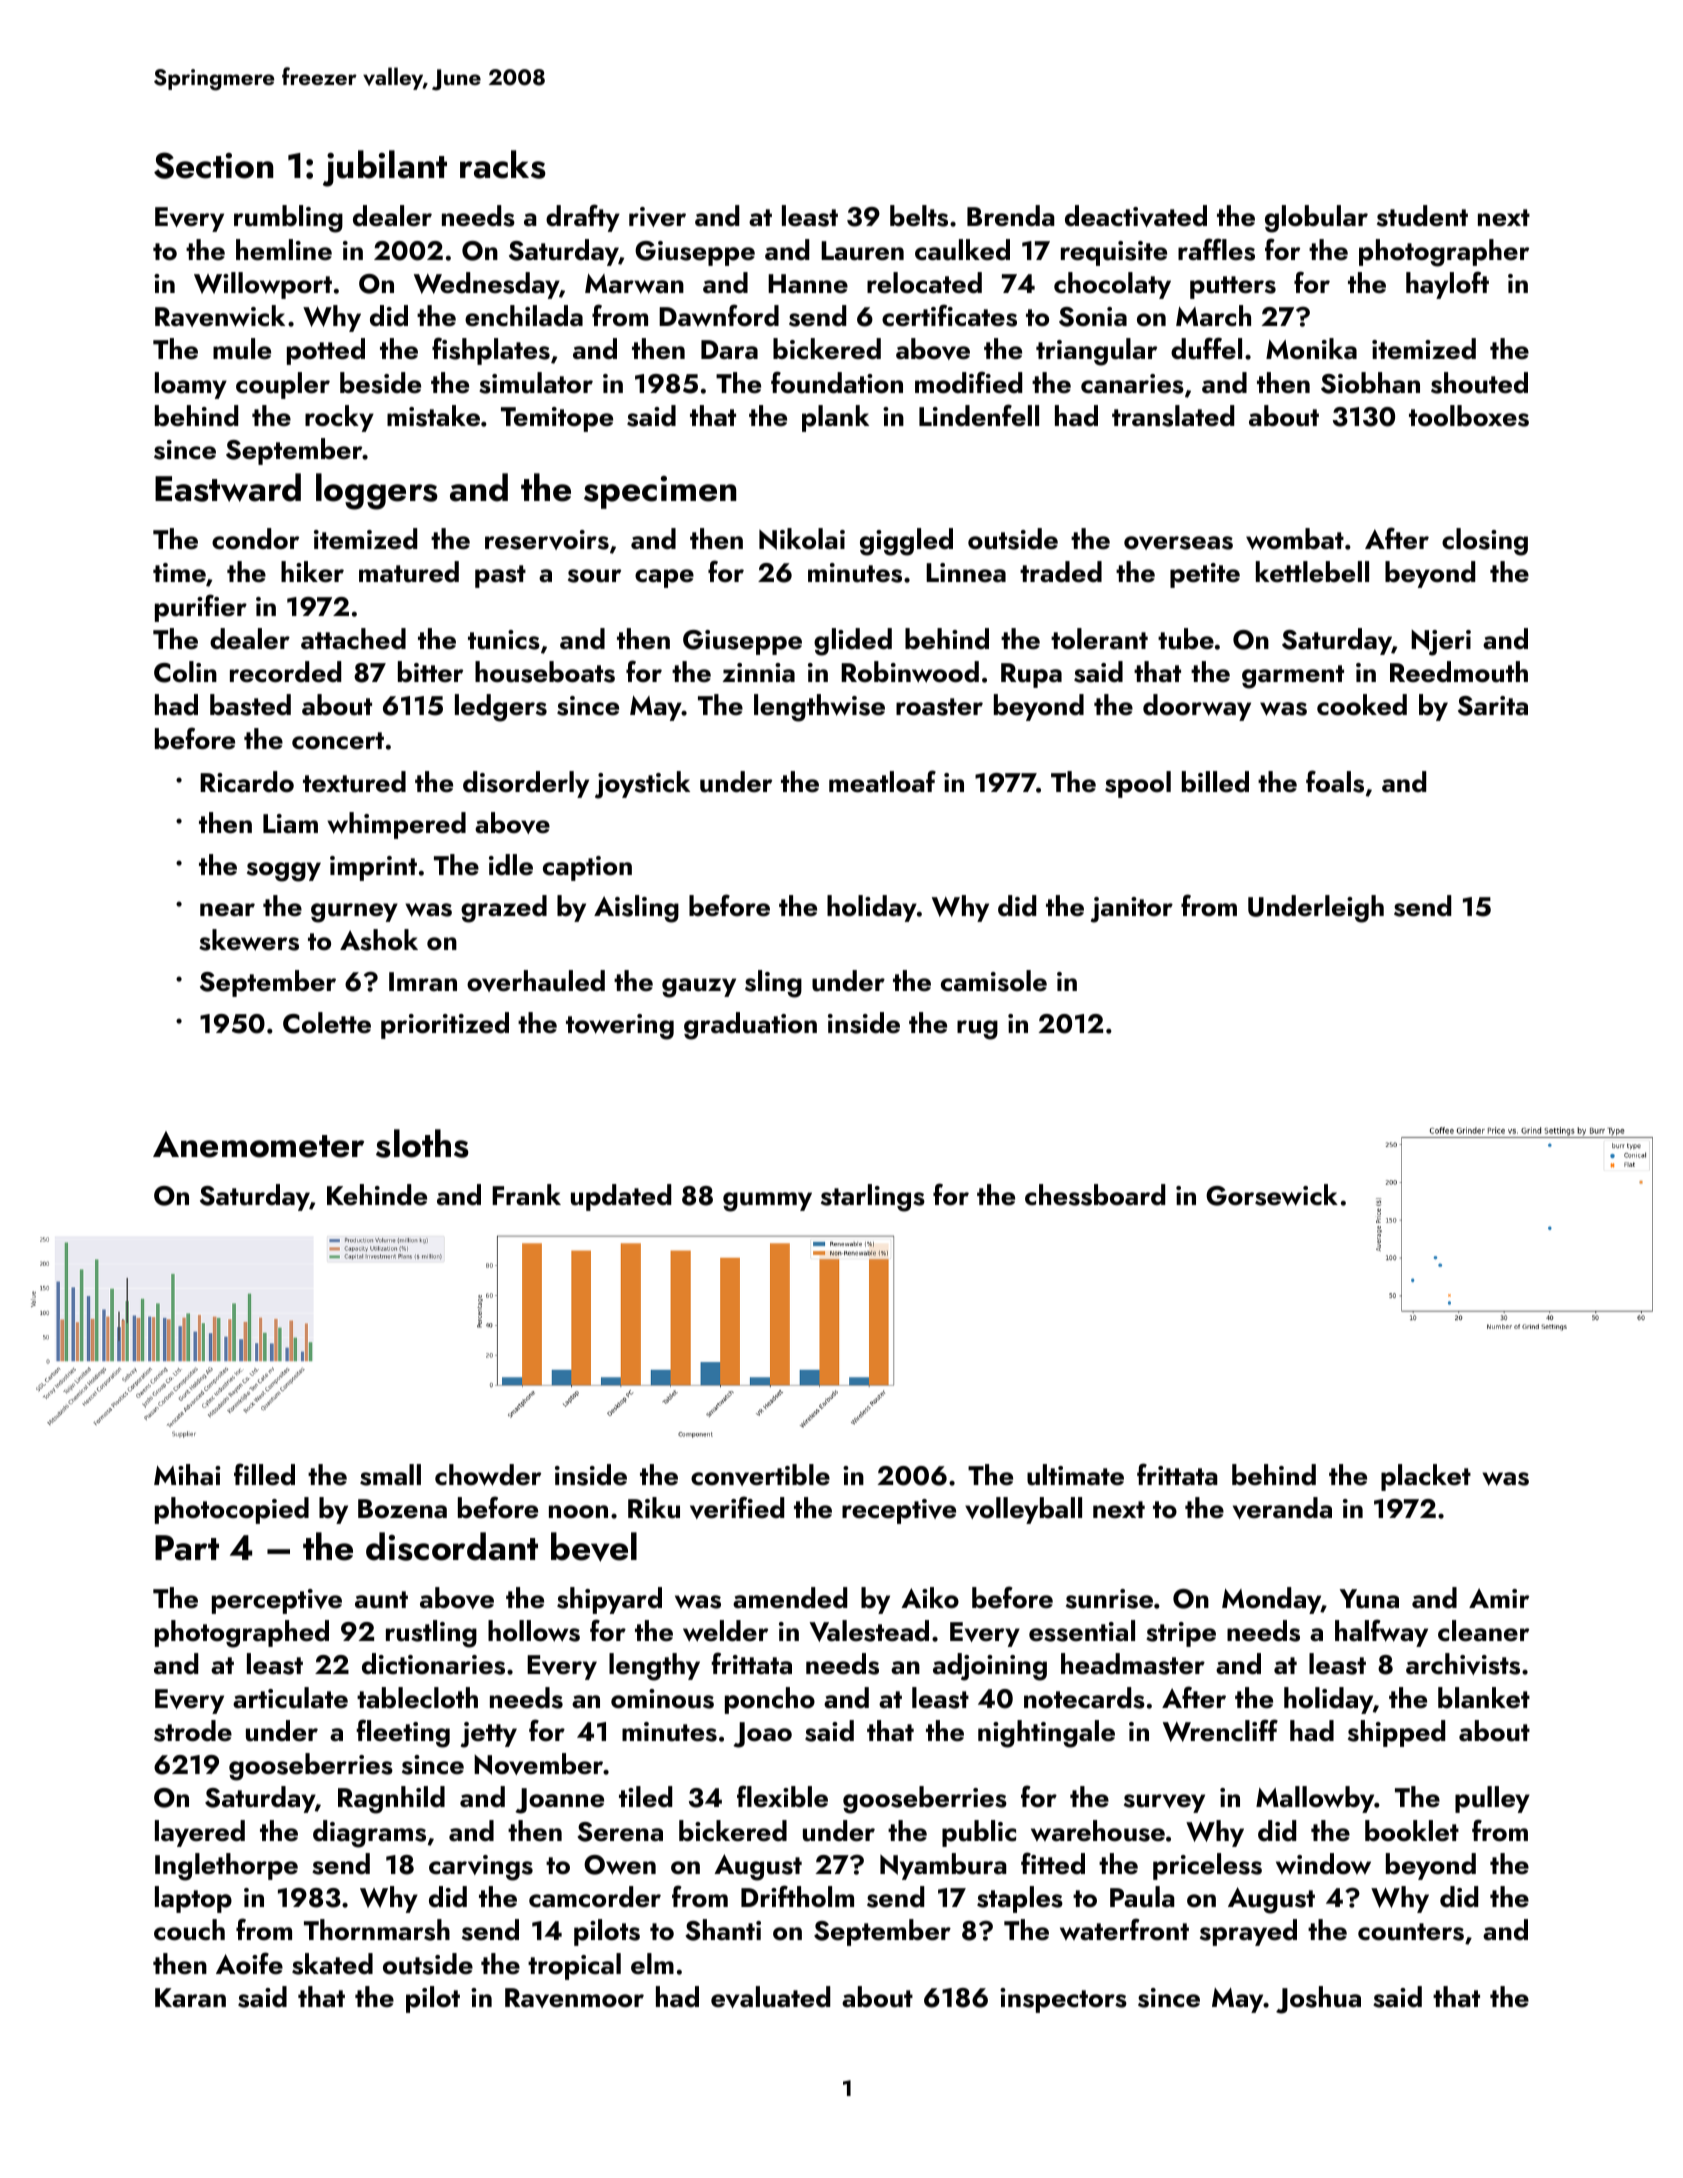 Image resolution: width=1683 pixels, height=2178 pixels. Describe the element at coordinates (1422, 216) in the screenshot. I see `student` at that location.
